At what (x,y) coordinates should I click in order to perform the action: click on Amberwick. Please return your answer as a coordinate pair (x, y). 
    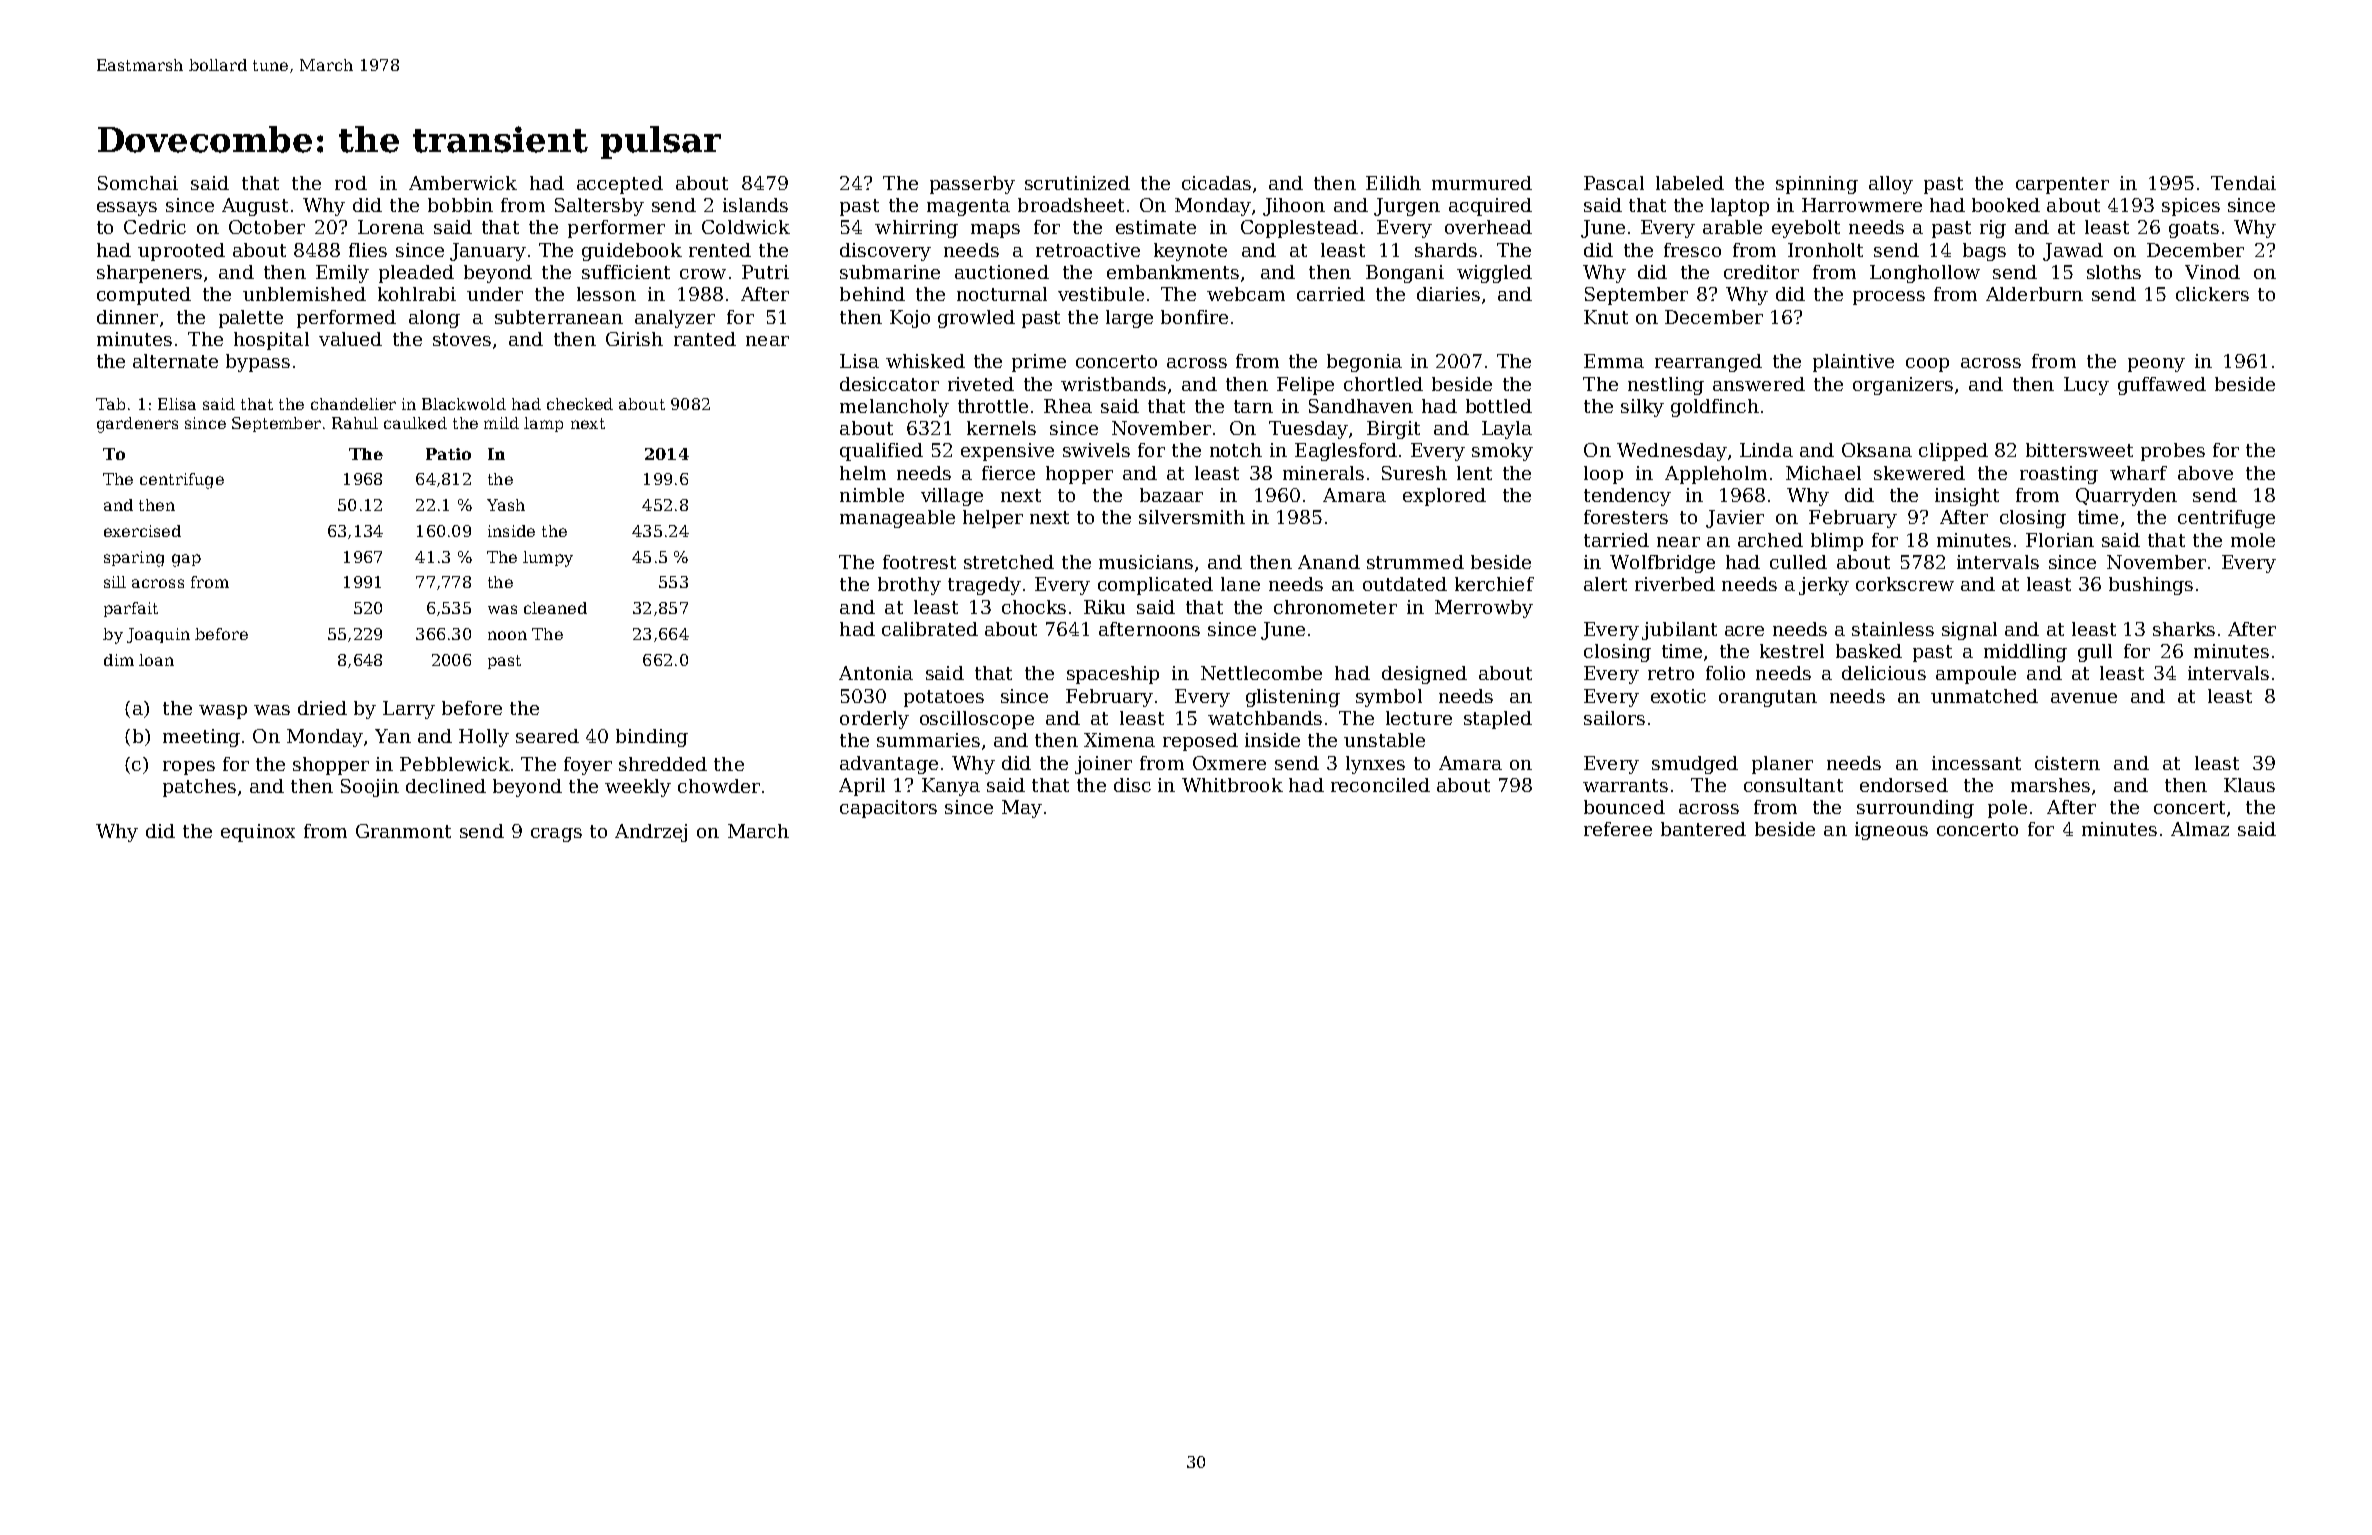
    Looking at the image, I should click on (463, 183).
